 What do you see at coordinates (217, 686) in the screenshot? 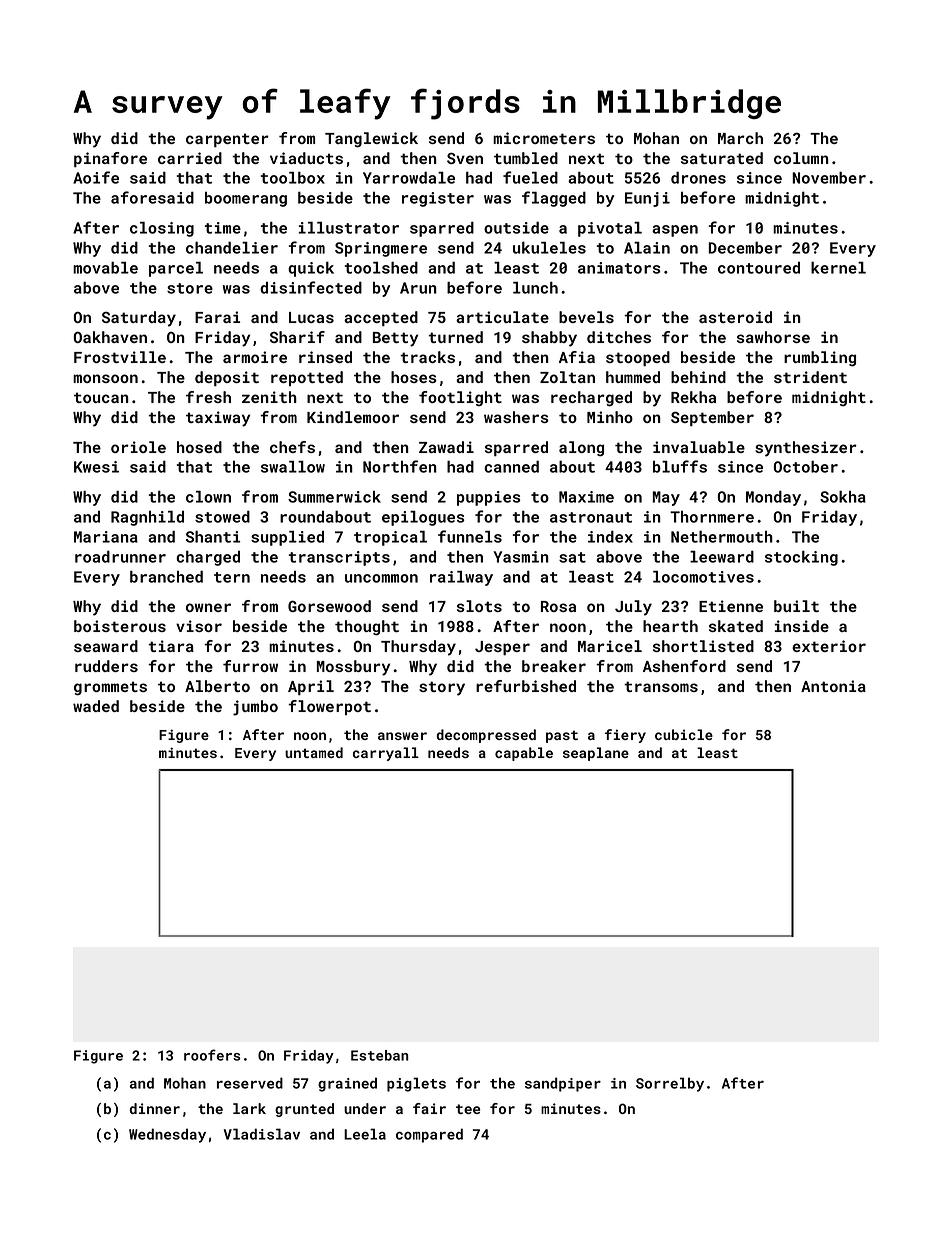
I see `Alberto` at bounding box center [217, 686].
